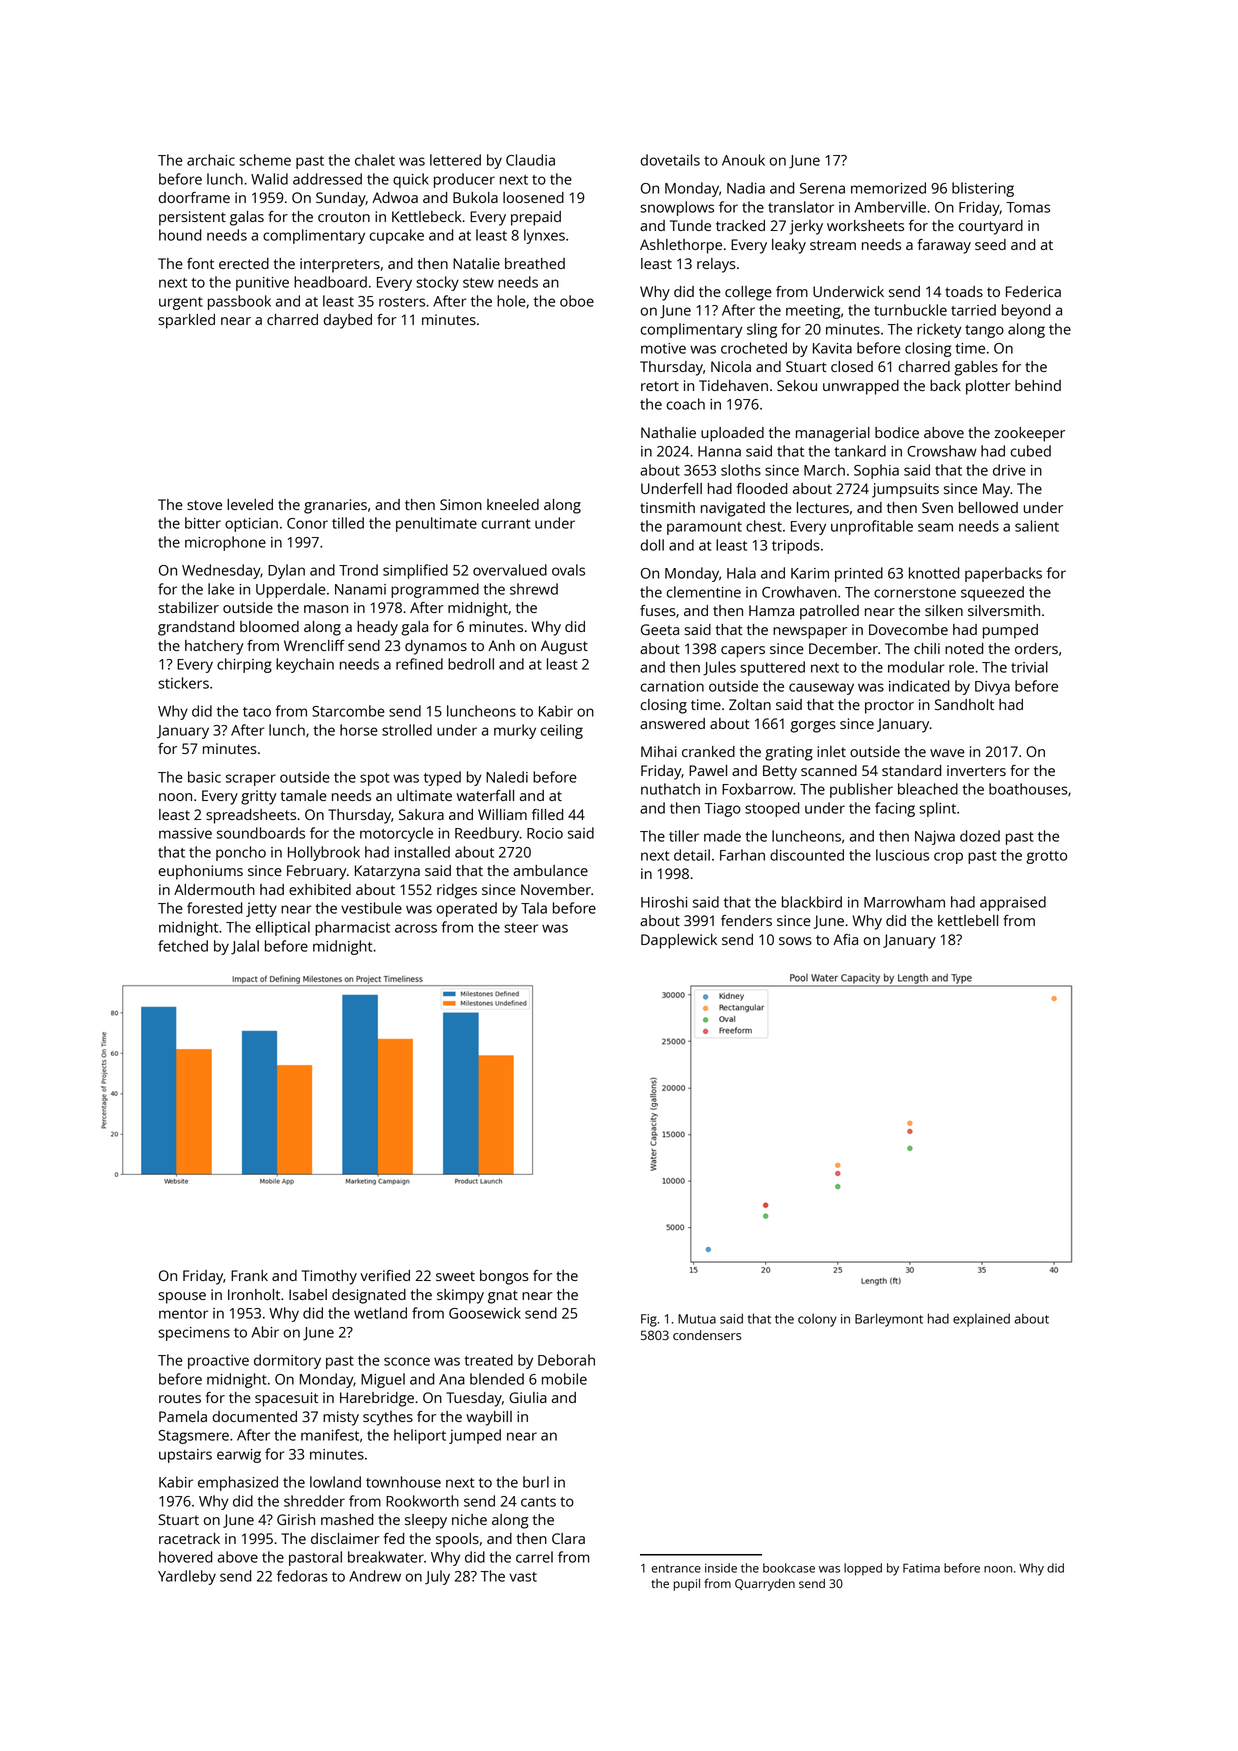 This screenshot has height=1751, width=1238. Describe the element at coordinates (545, 833) in the screenshot. I see `Rocio` at that location.
